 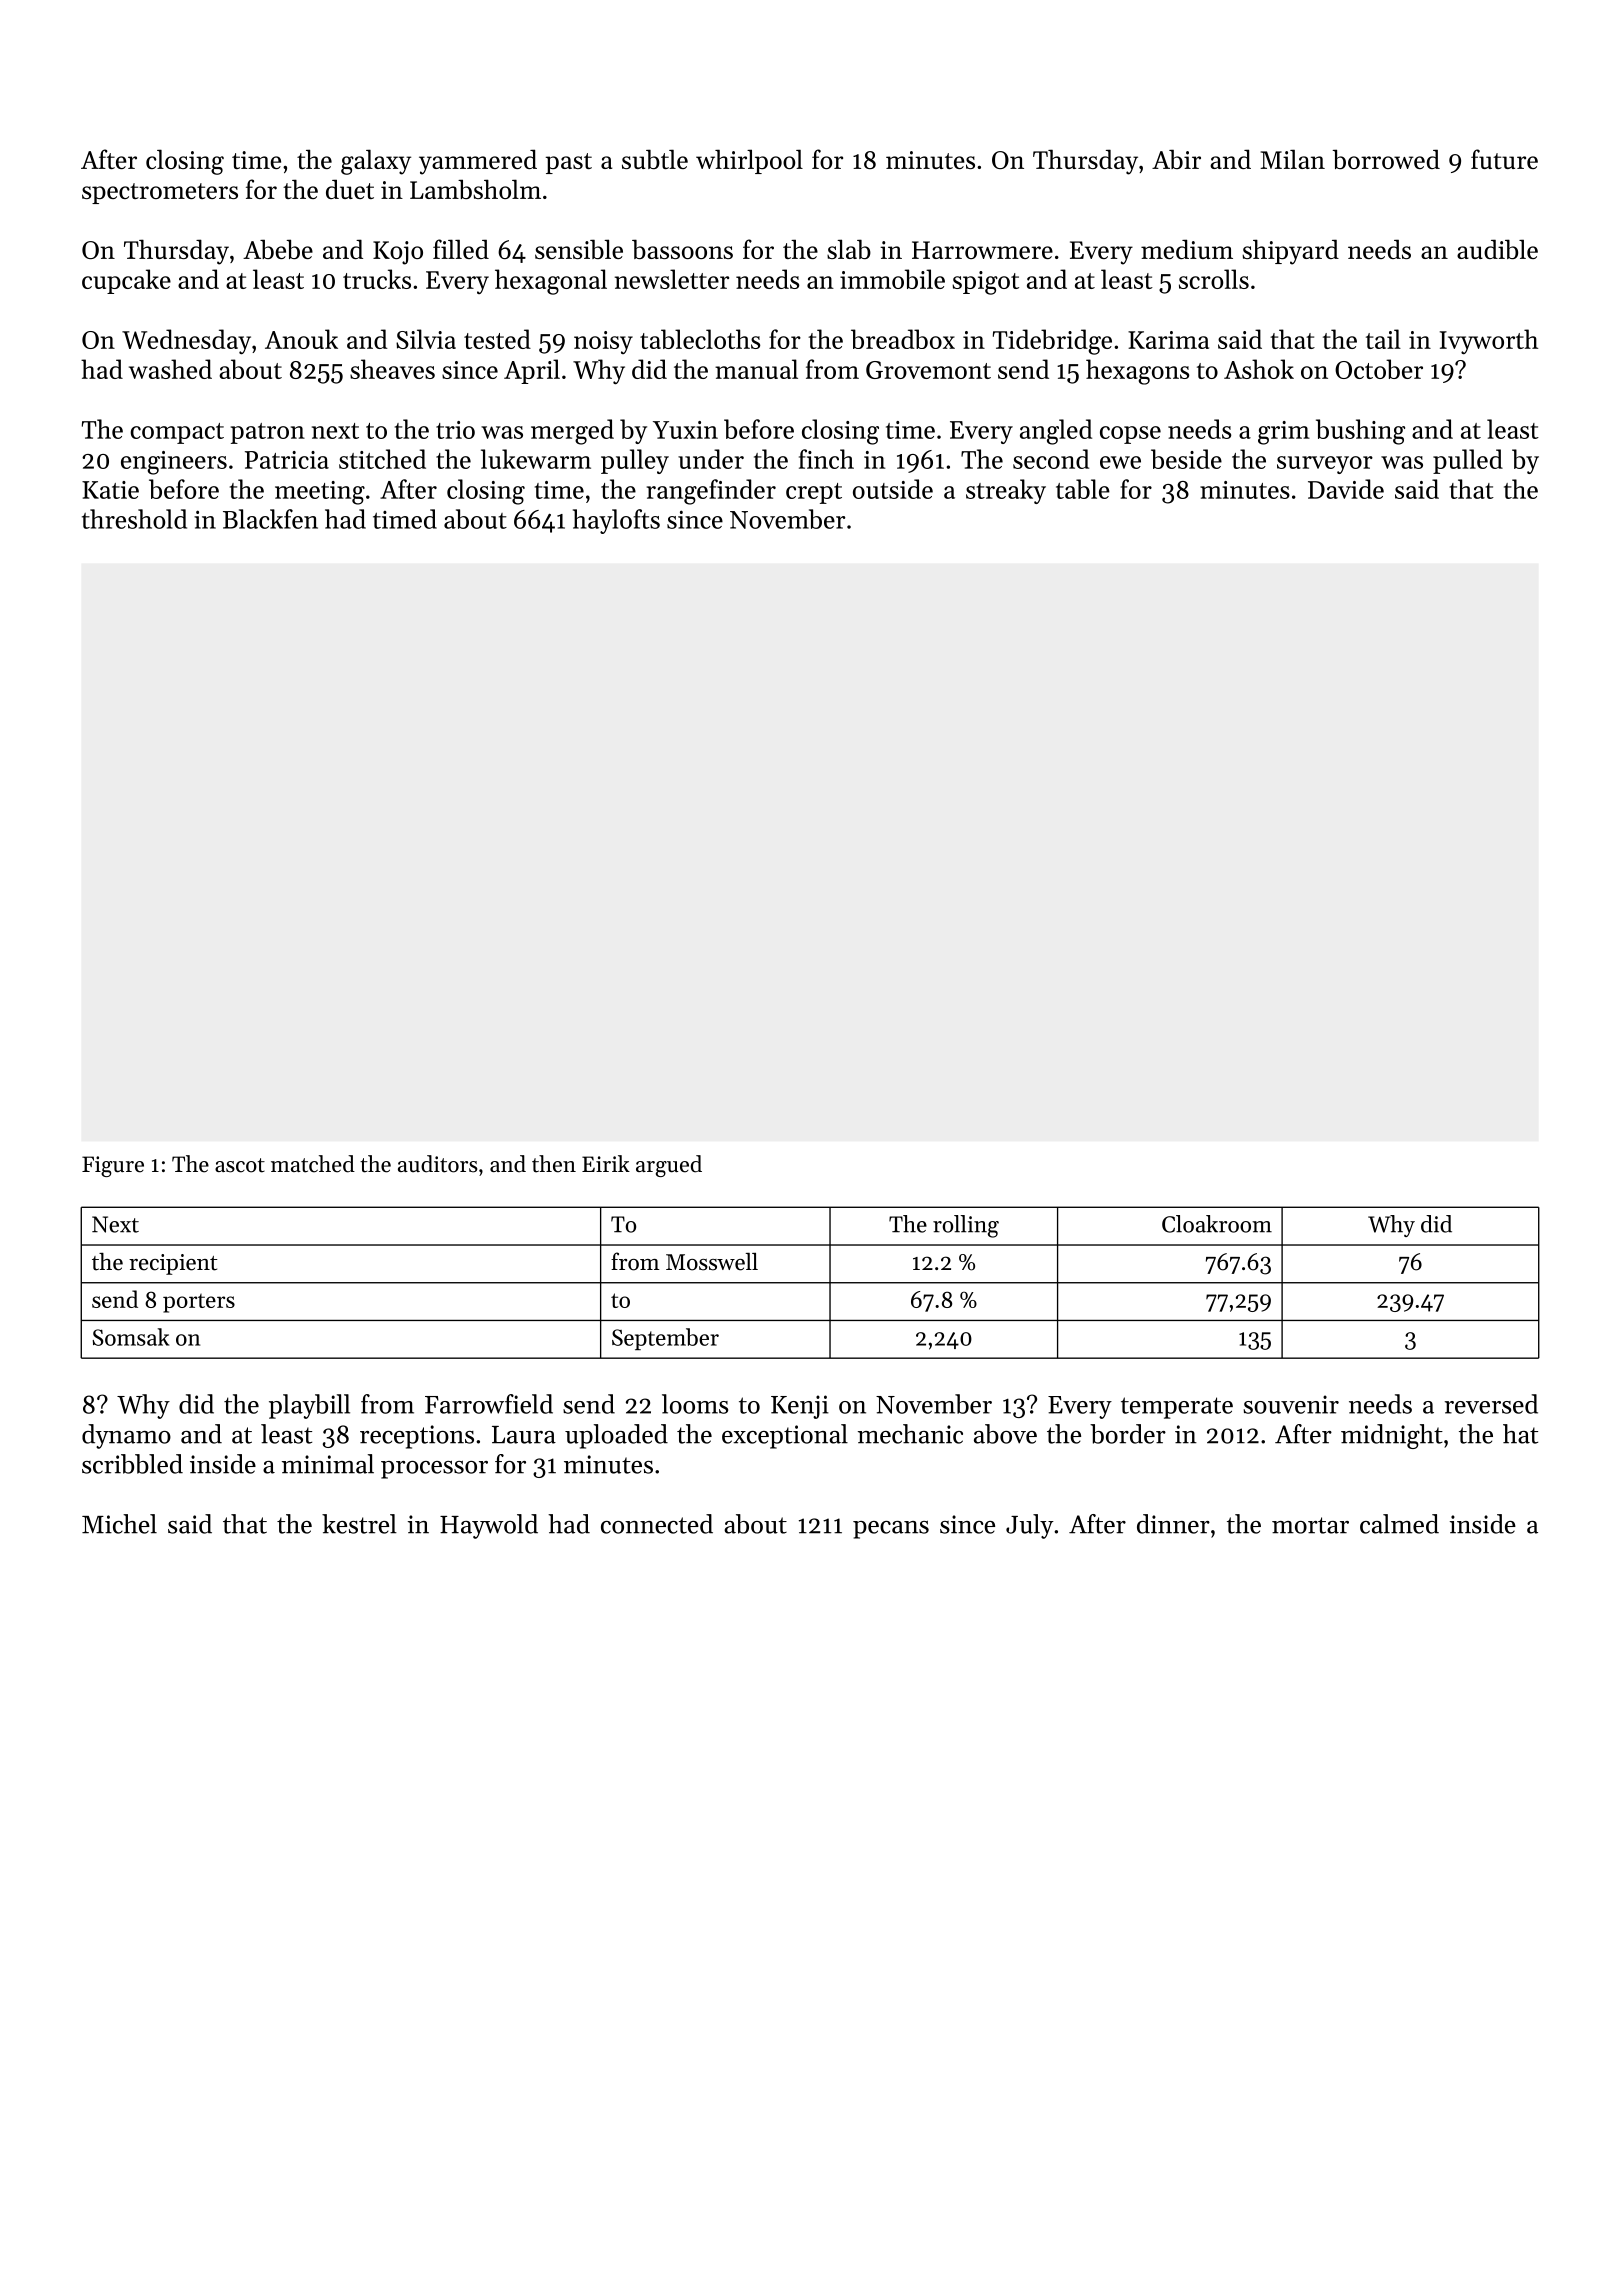 I want to click on Abir, so click(x=1176, y=159).
